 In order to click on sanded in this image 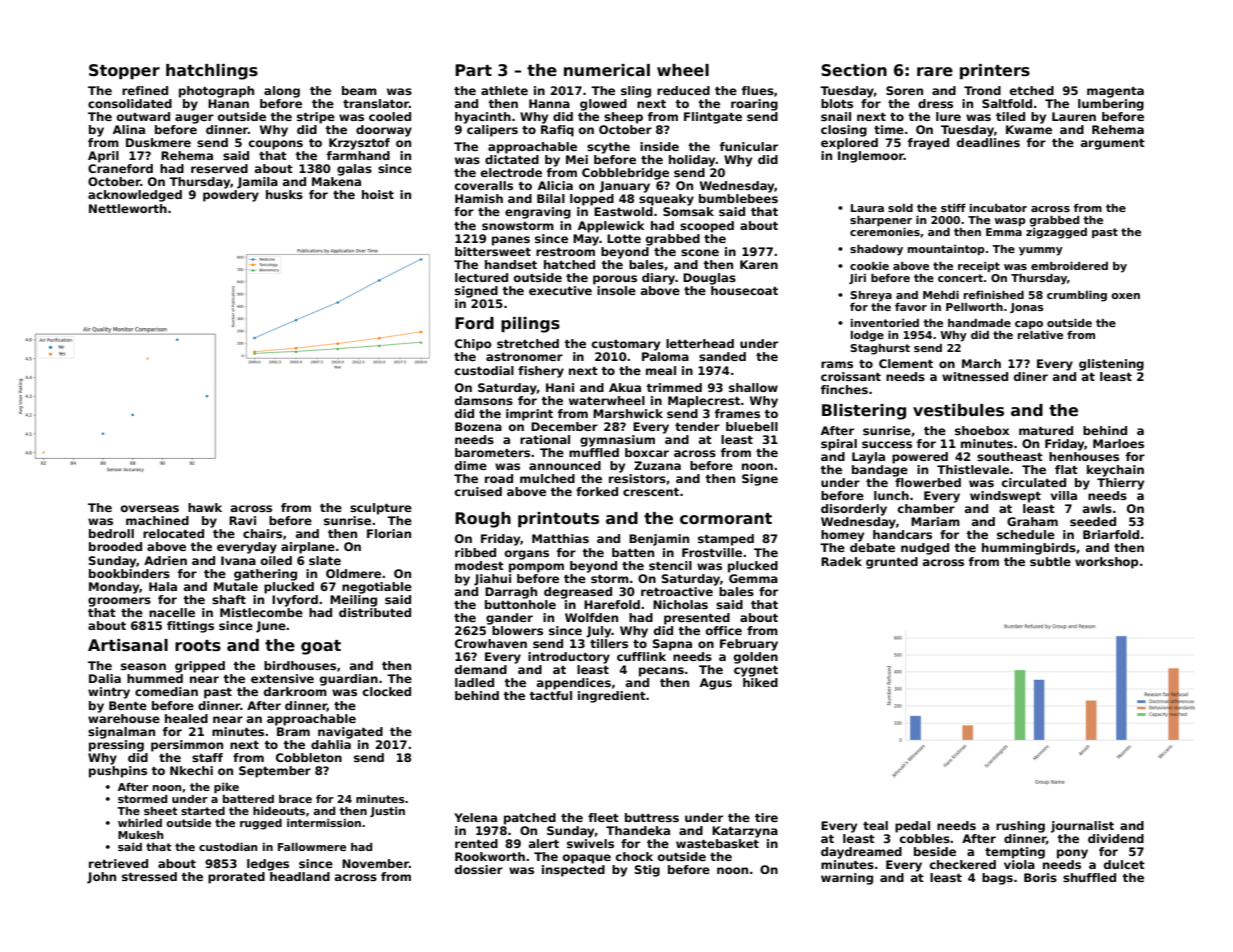, I will do `click(722, 356)`.
